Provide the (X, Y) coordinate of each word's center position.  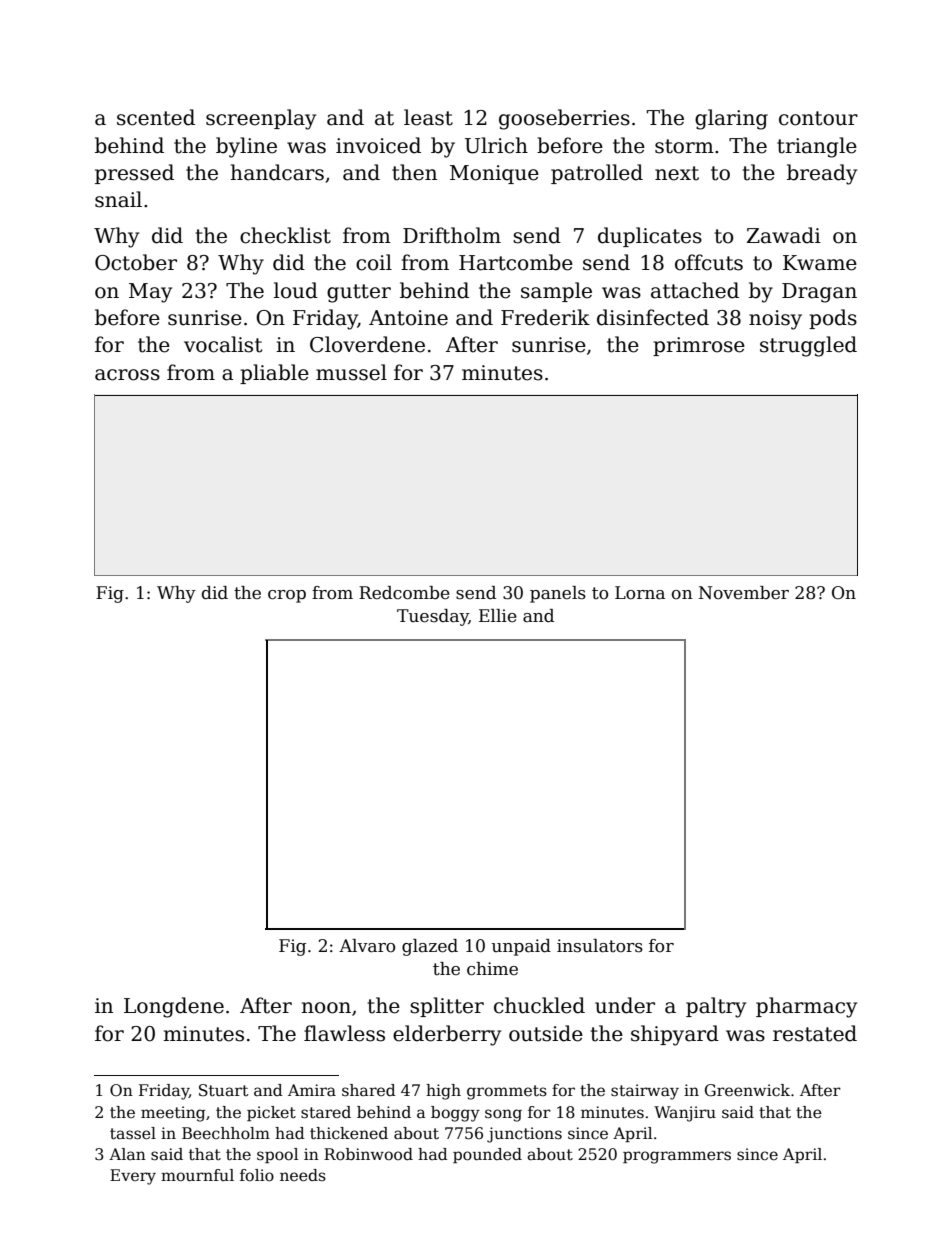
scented (156, 117)
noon (326, 1008)
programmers (677, 1157)
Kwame (820, 263)
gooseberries (564, 119)
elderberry (447, 1035)
